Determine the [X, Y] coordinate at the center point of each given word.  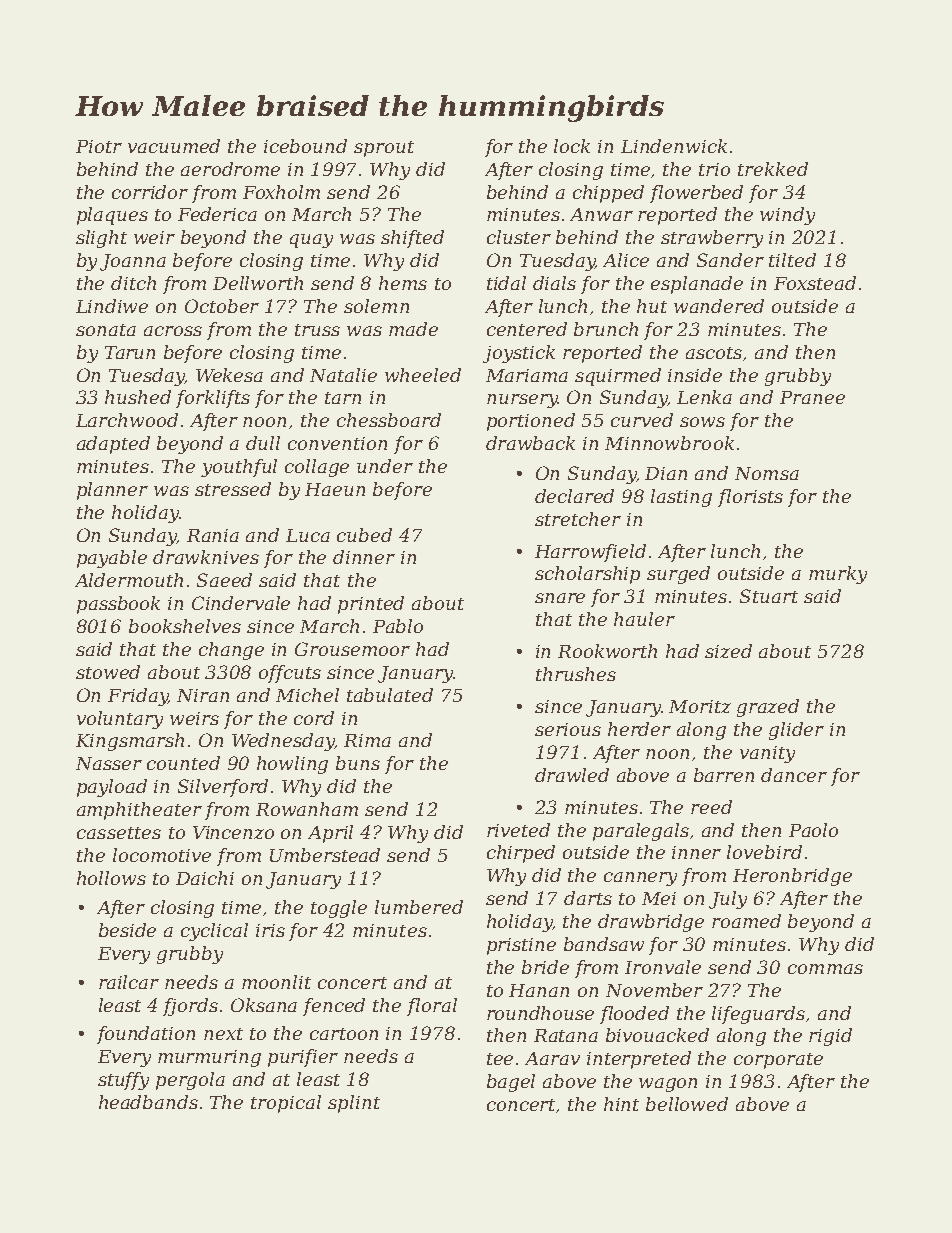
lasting [681, 498]
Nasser [109, 763]
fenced [334, 1007]
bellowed [687, 1104]
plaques [112, 216]
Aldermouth [129, 580]
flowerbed [696, 194]
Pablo [398, 626]
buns [358, 763]
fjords [190, 1007]
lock [572, 146]
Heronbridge [792, 877]
